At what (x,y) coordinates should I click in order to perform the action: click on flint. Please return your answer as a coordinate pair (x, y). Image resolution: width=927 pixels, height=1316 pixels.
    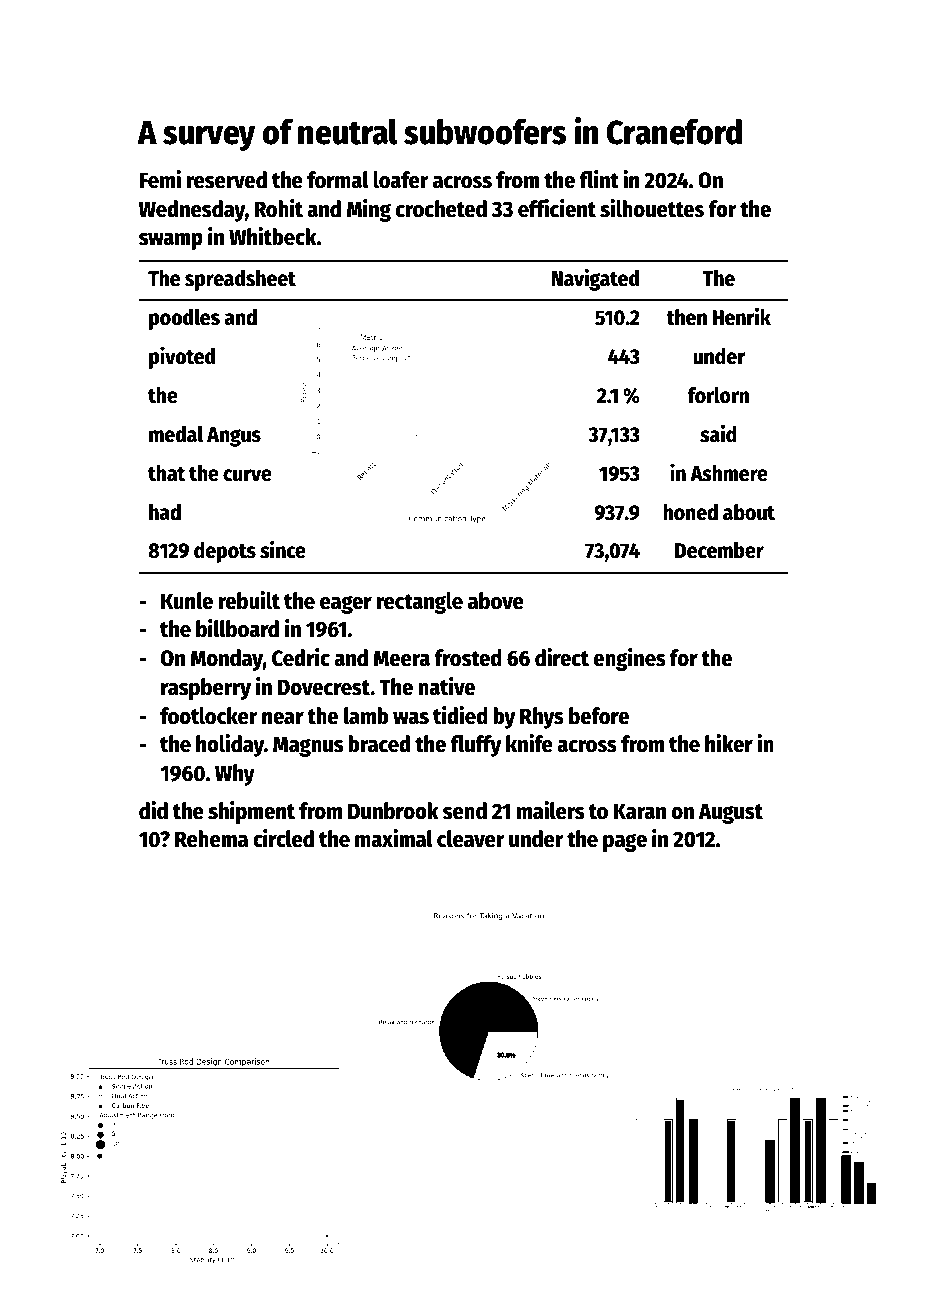
    Looking at the image, I should click on (599, 179).
